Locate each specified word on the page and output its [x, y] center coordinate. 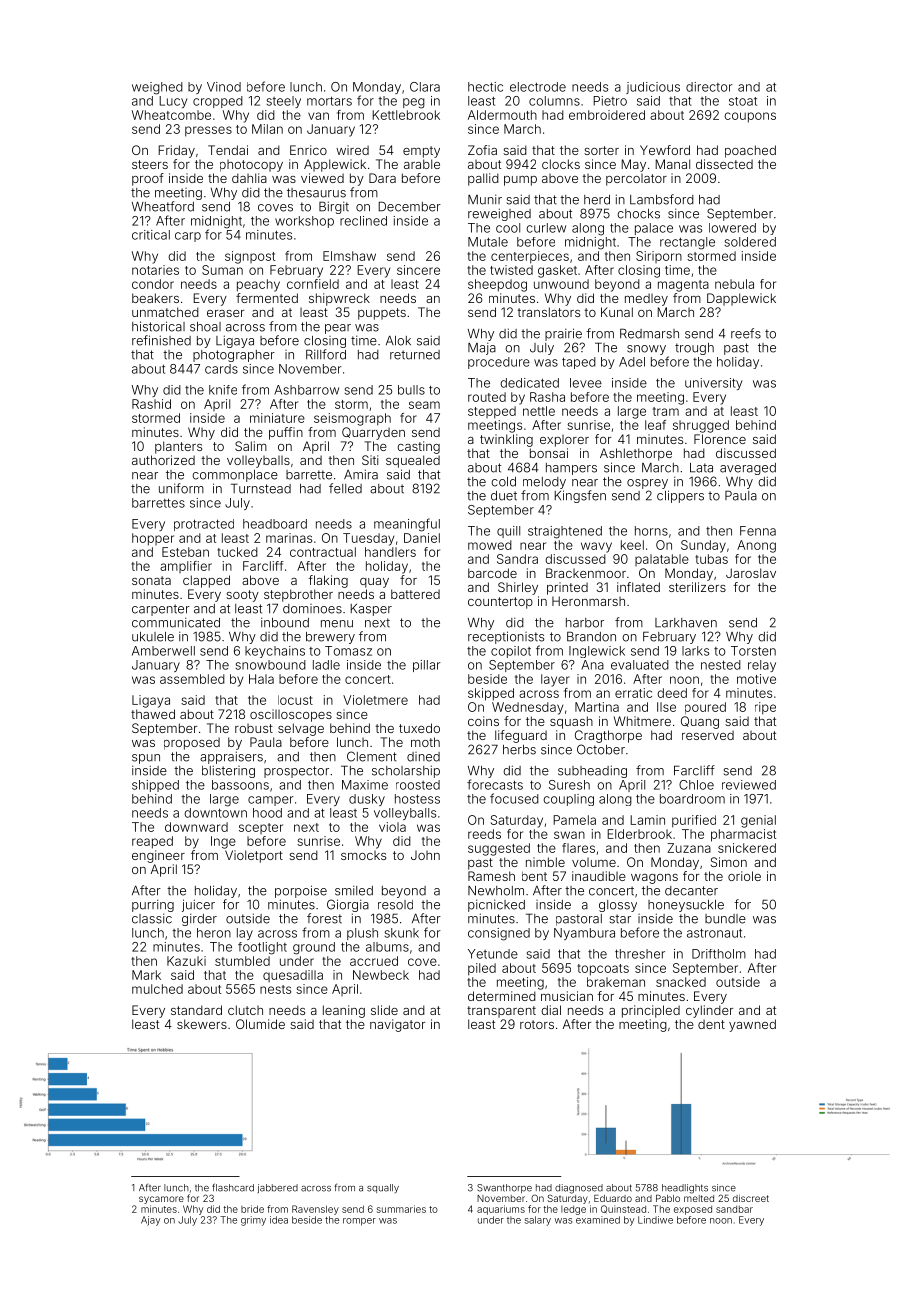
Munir [485, 199]
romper [359, 1222]
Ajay [150, 1221]
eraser [225, 313]
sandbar [734, 1209]
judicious [653, 88]
